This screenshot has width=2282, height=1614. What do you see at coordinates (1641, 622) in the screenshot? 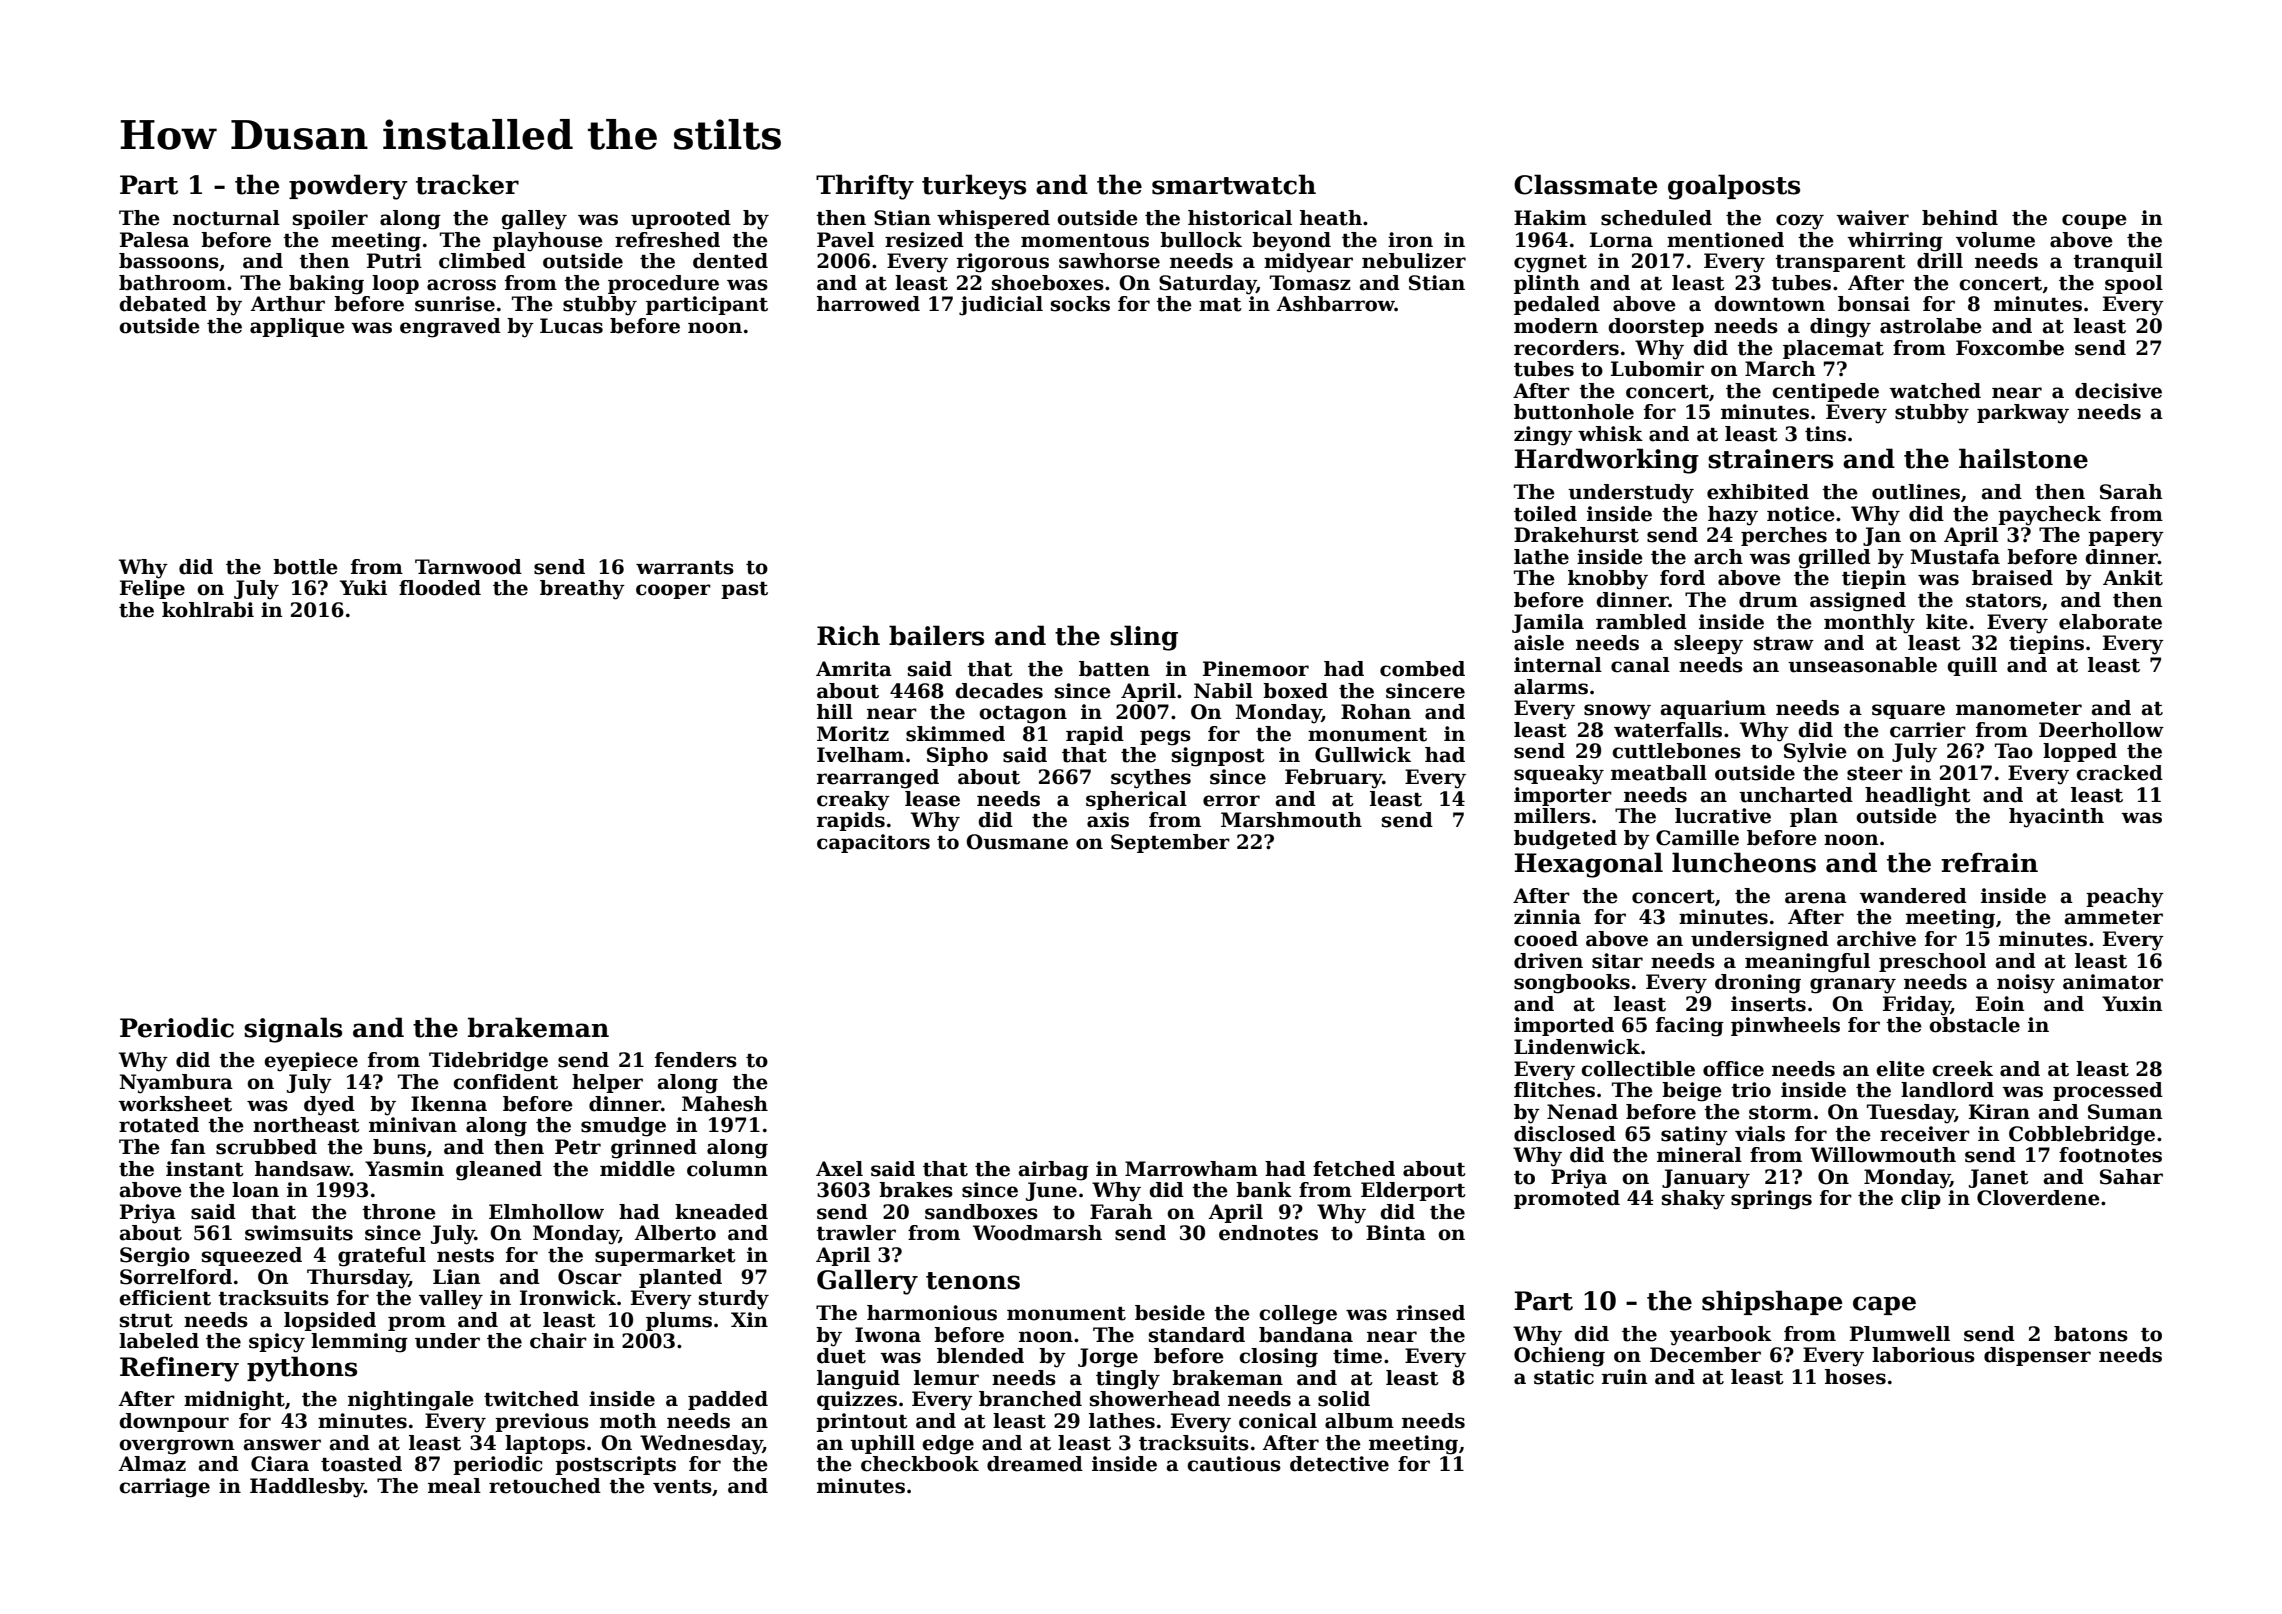
I see `rambled` at bounding box center [1641, 622].
